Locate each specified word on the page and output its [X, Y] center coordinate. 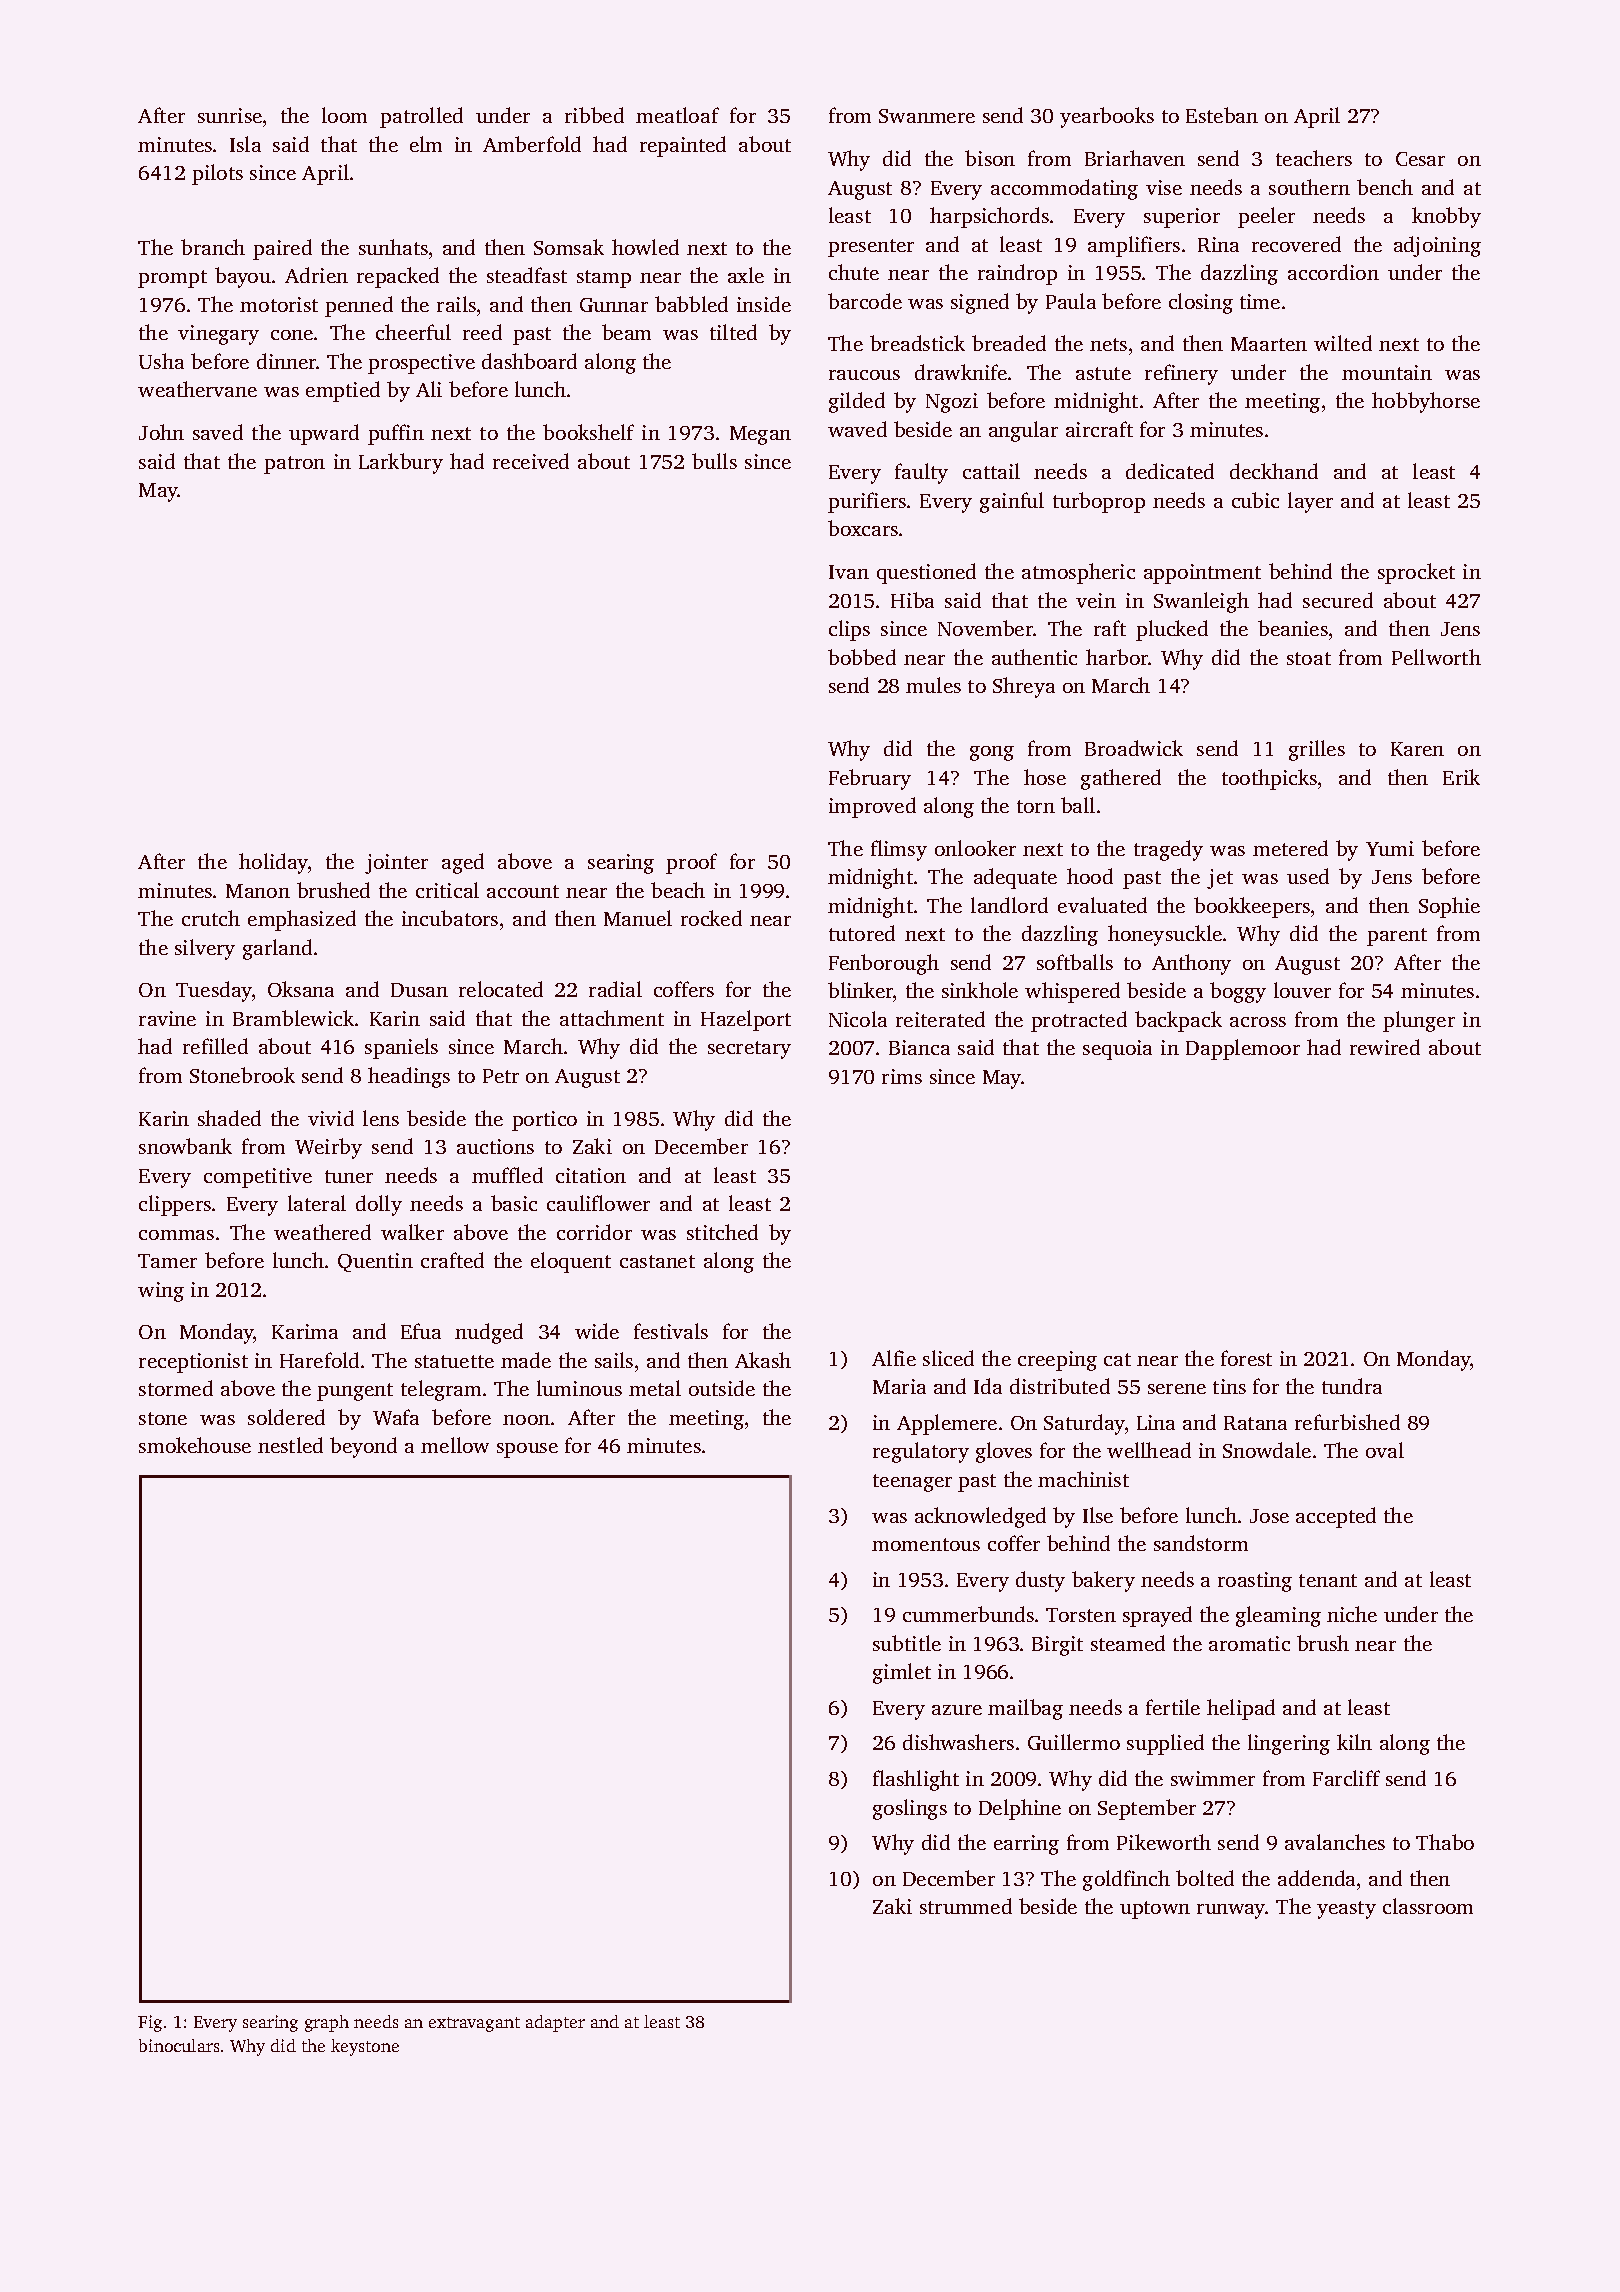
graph [327, 2023]
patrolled [421, 117]
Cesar [1420, 159]
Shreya [1024, 687]
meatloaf [677, 115]
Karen [1417, 749]
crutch [211, 918]
